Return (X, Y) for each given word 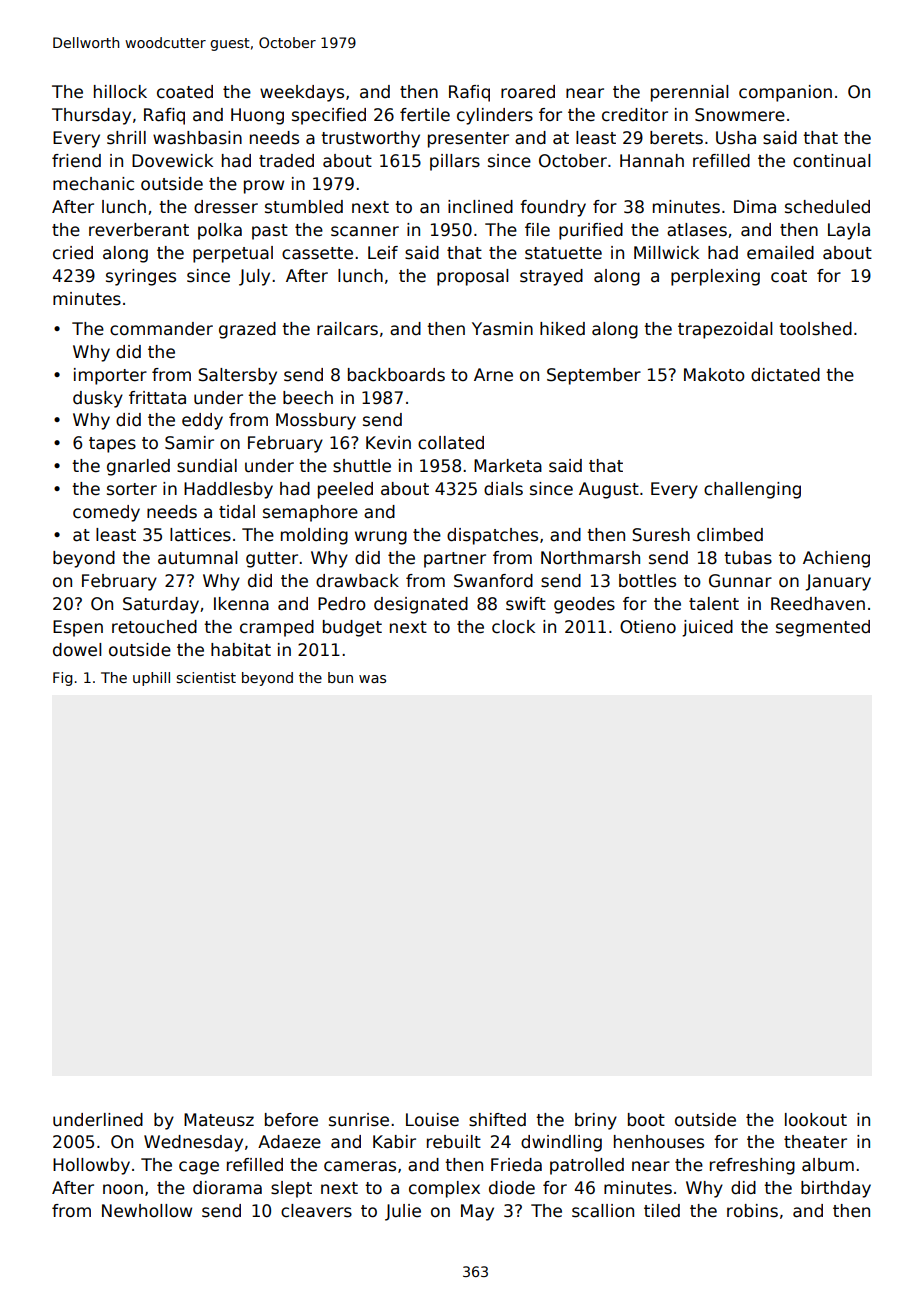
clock (513, 627)
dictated (785, 375)
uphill (151, 679)
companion (785, 93)
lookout (816, 1120)
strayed (551, 277)
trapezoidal (725, 330)
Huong (257, 116)
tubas (748, 558)
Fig (63, 679)
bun (340, 677)
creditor (635, 115)
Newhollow (147, 1211)
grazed (247, 330)
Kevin (388, 443)
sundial (207, 466)
